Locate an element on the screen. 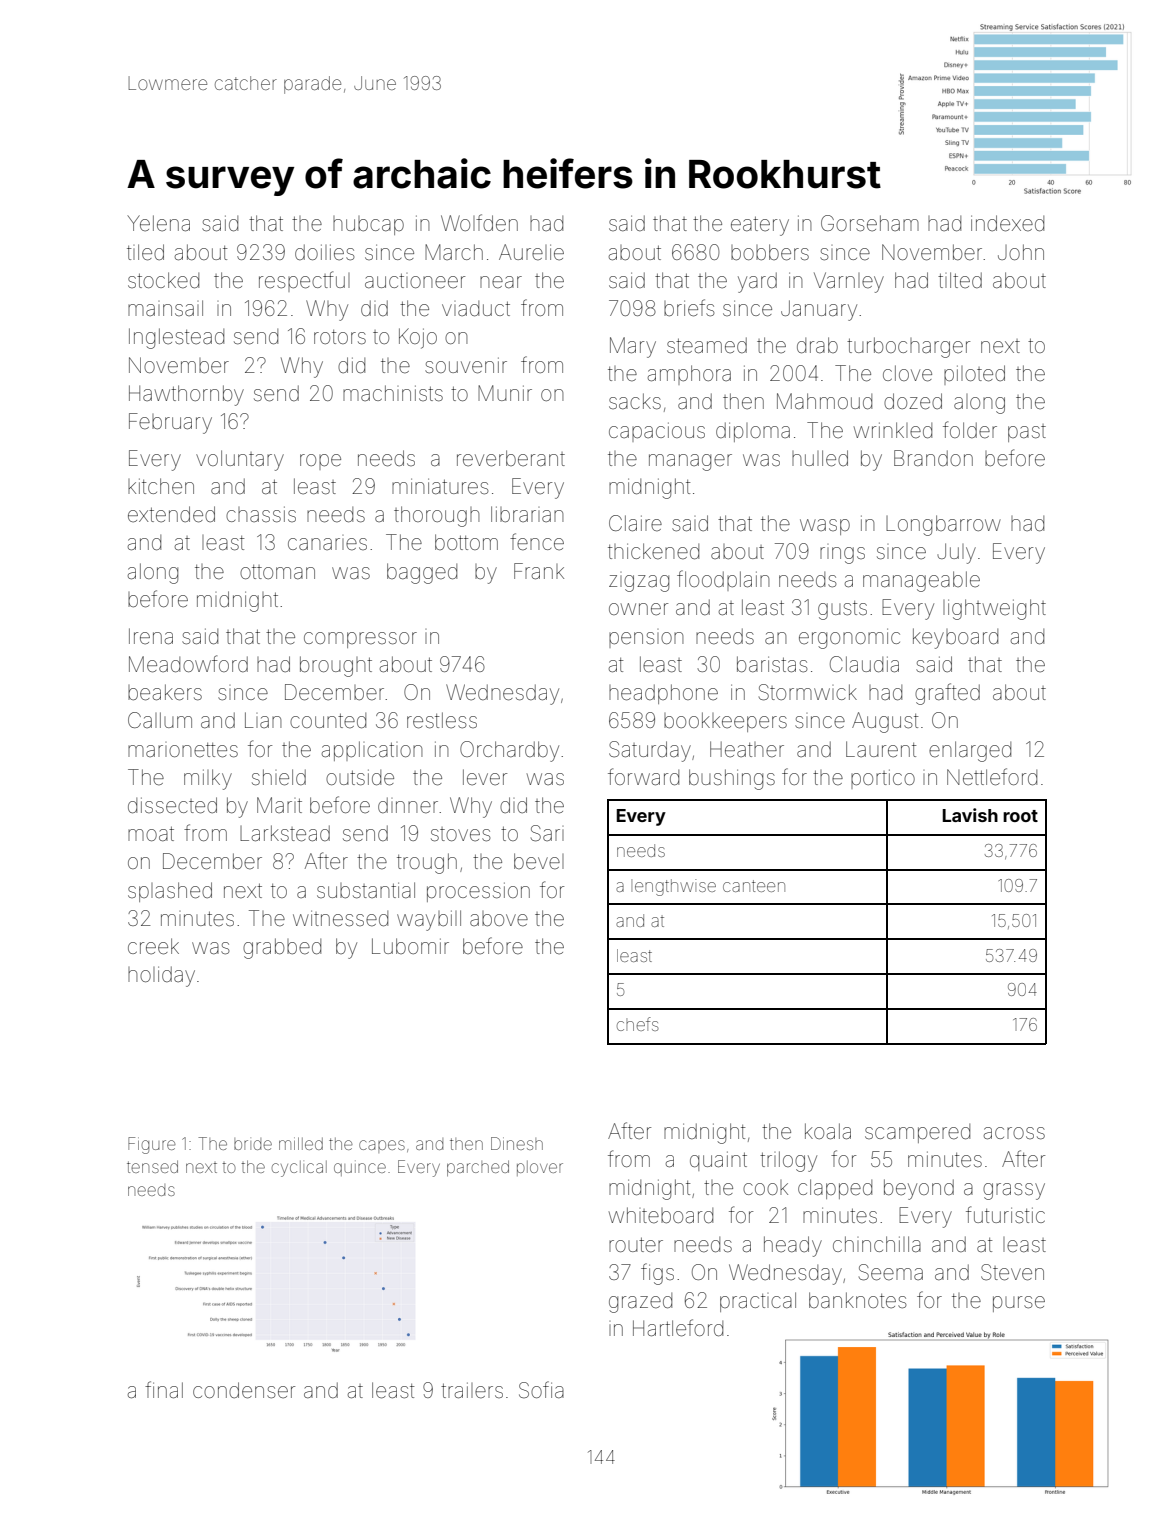 The image size is (1173, 1517). stoves is located at coordinates (460, 834).
